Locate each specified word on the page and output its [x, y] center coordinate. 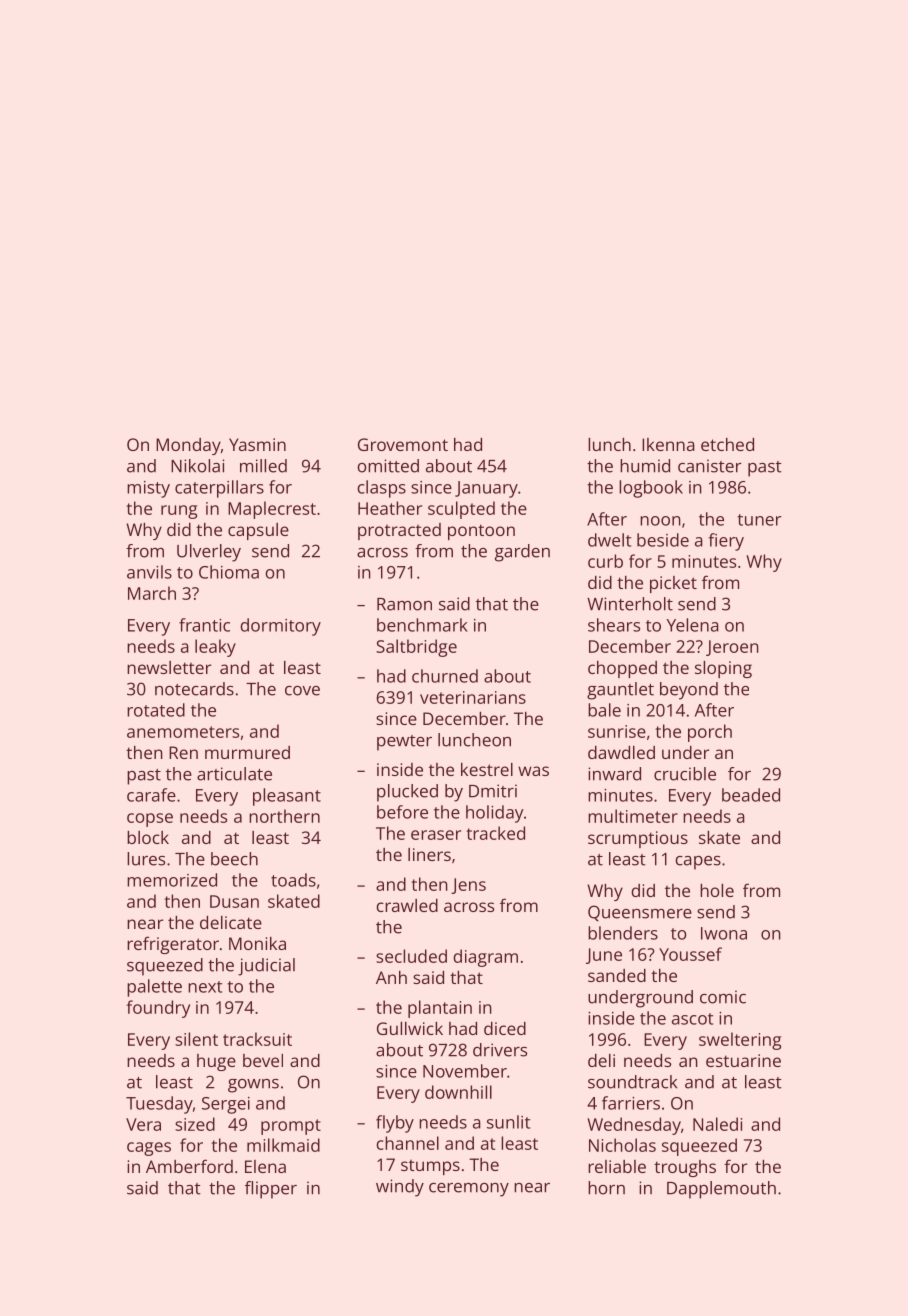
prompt [291, 1127]
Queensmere [640, 913]
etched [727, 444]
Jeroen [732, 648]
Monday [188, 446]
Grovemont [403, 444]
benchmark [422, 625]
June [604, 956]
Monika [257, 943]
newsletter [169, 667]
